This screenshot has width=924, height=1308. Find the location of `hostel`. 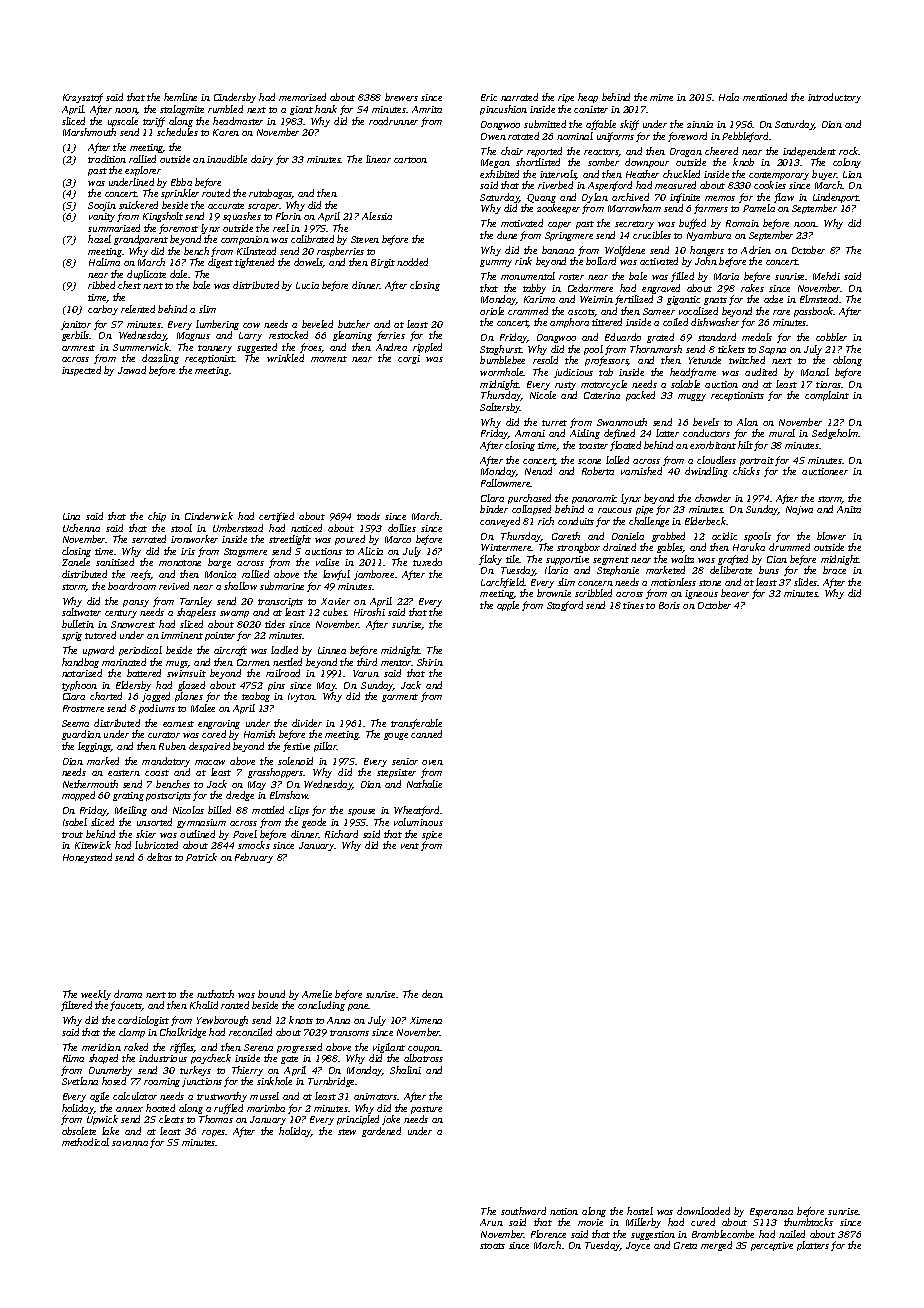

hostel is located at coordinates (640, 1211).
